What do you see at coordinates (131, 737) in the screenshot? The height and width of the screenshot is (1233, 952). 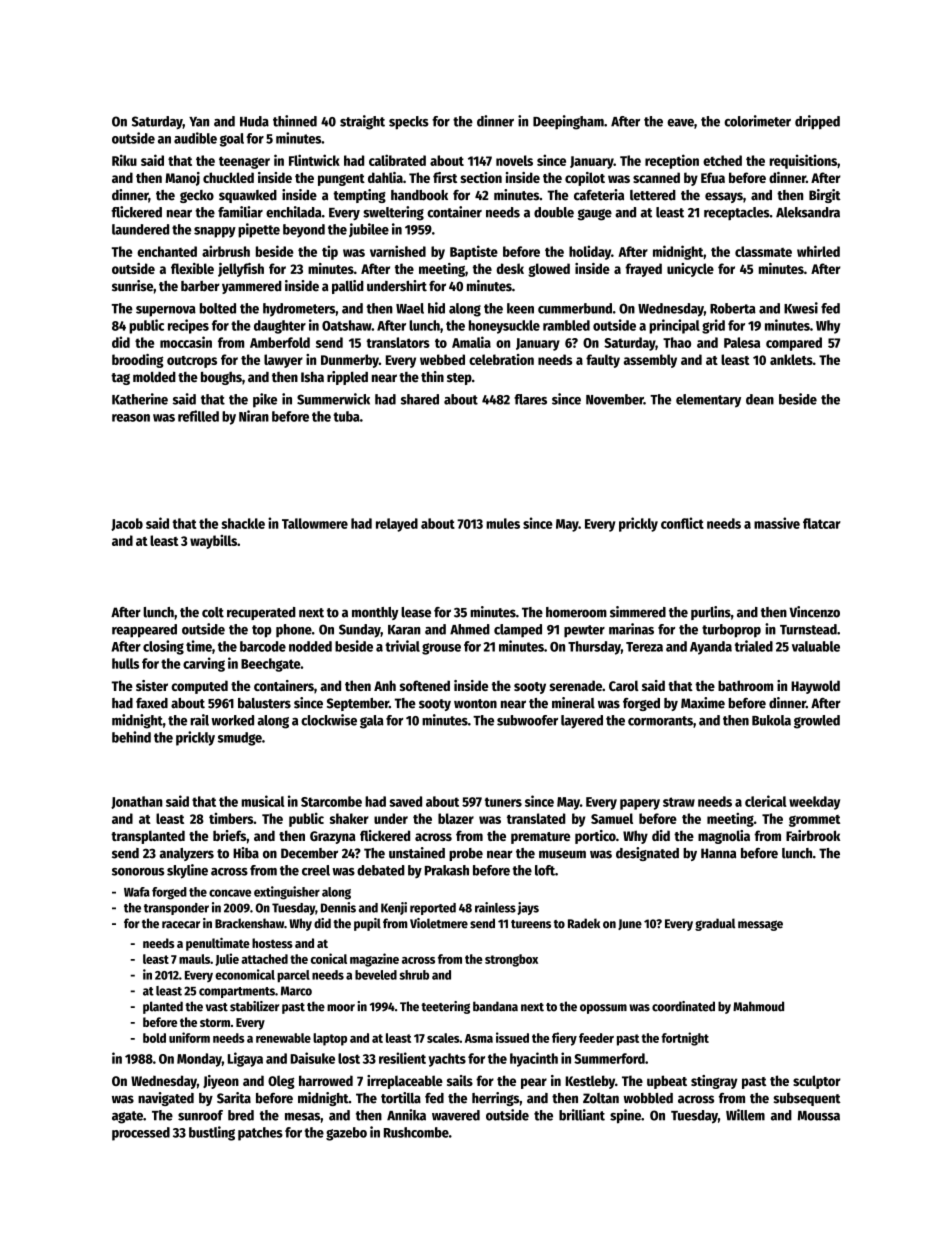 I see `behind` at bounding box center [131, 737].
